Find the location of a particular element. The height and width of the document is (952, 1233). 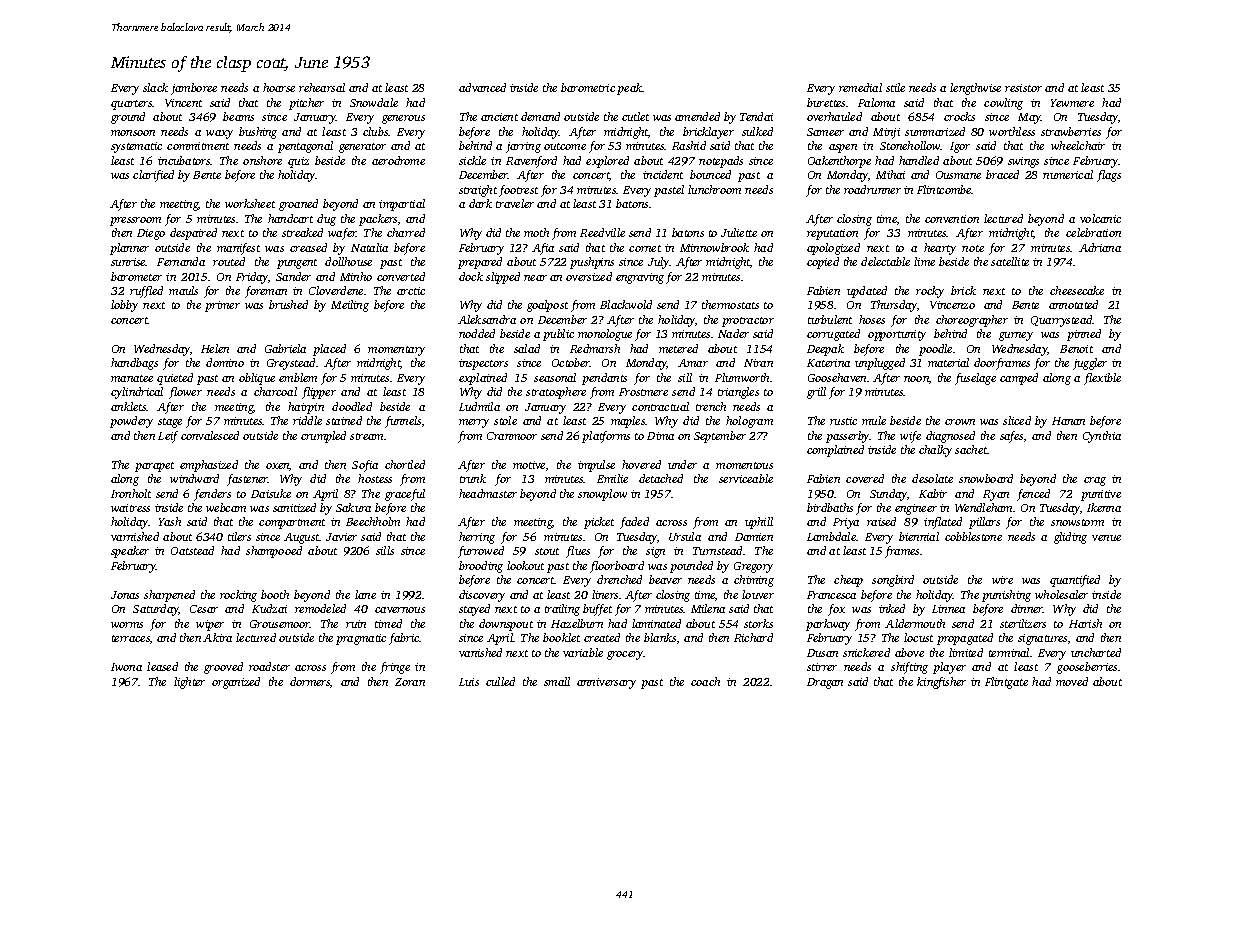

demand is located at coordinates (540, 116).
